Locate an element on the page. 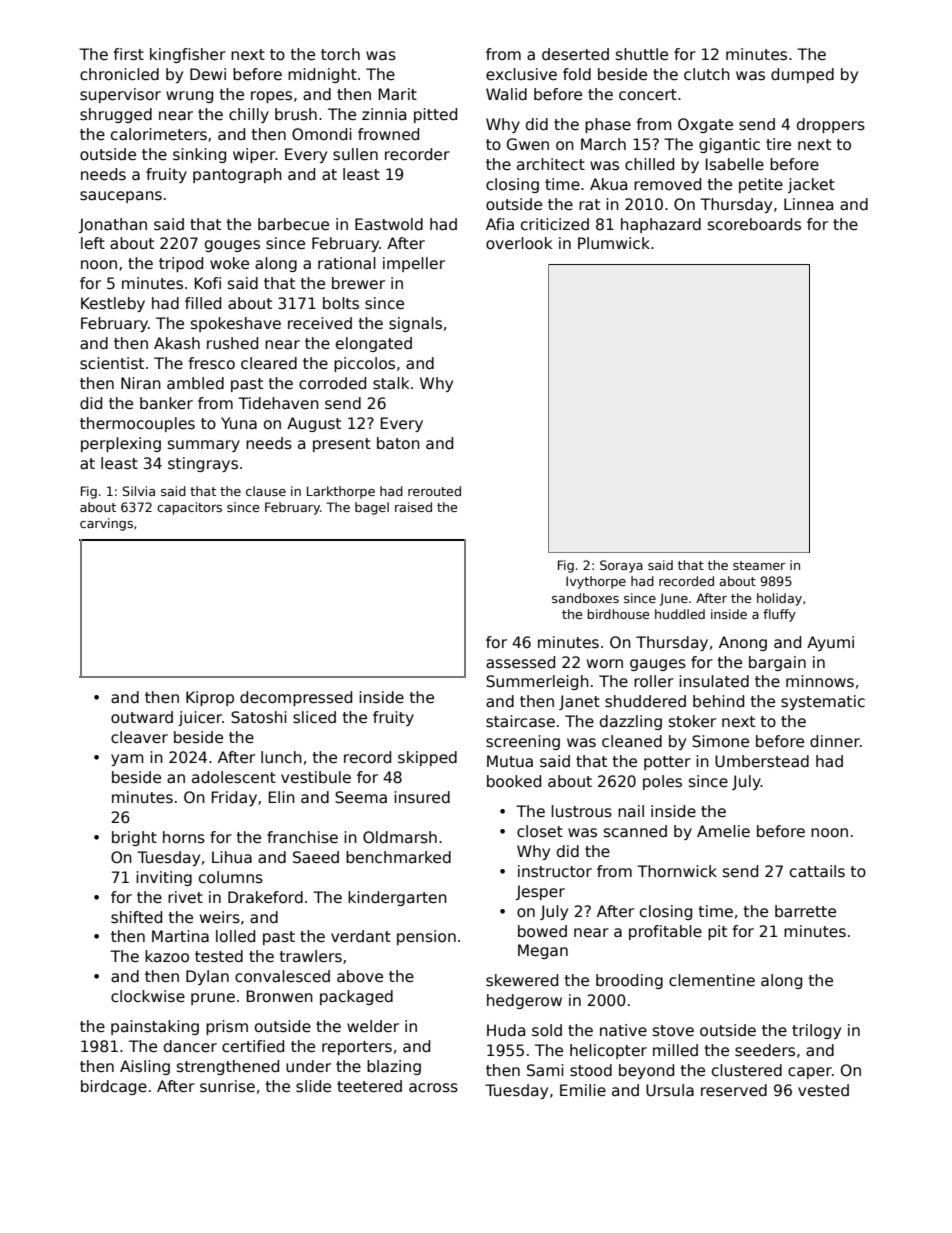  decompressed is located at coordinates (296, 698).
